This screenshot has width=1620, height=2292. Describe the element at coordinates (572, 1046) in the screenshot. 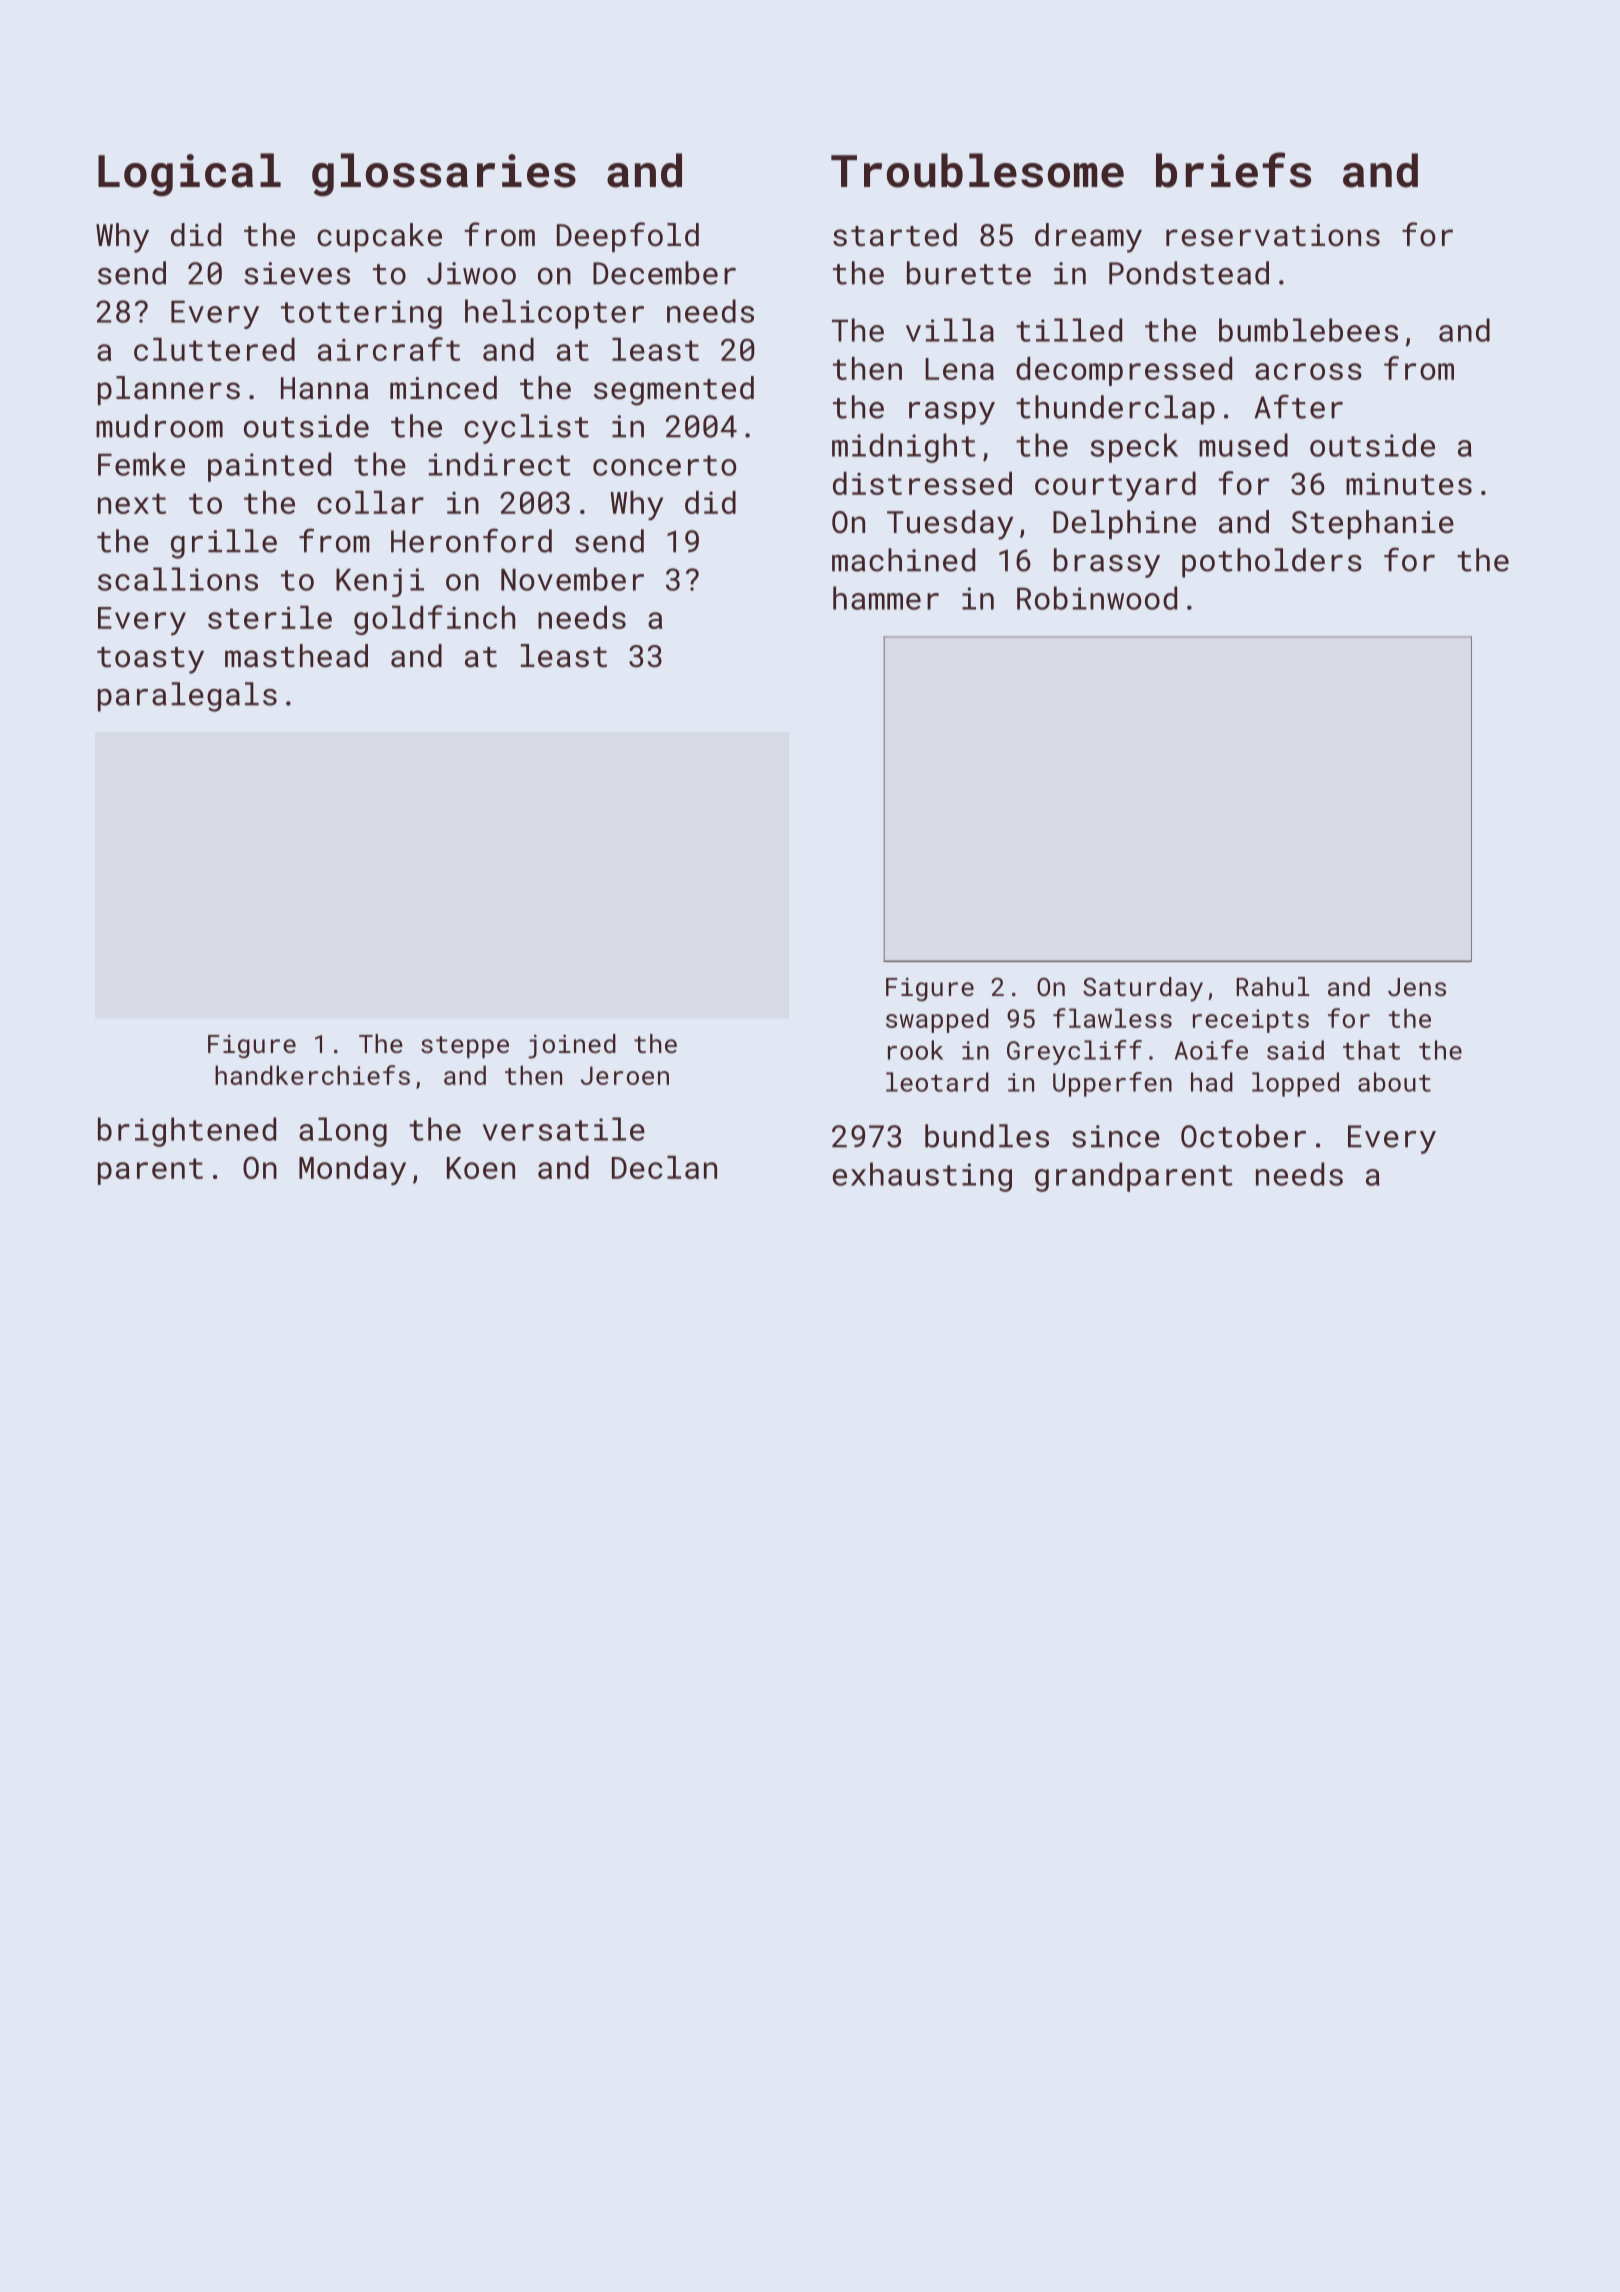

I see `joined` at that location.
